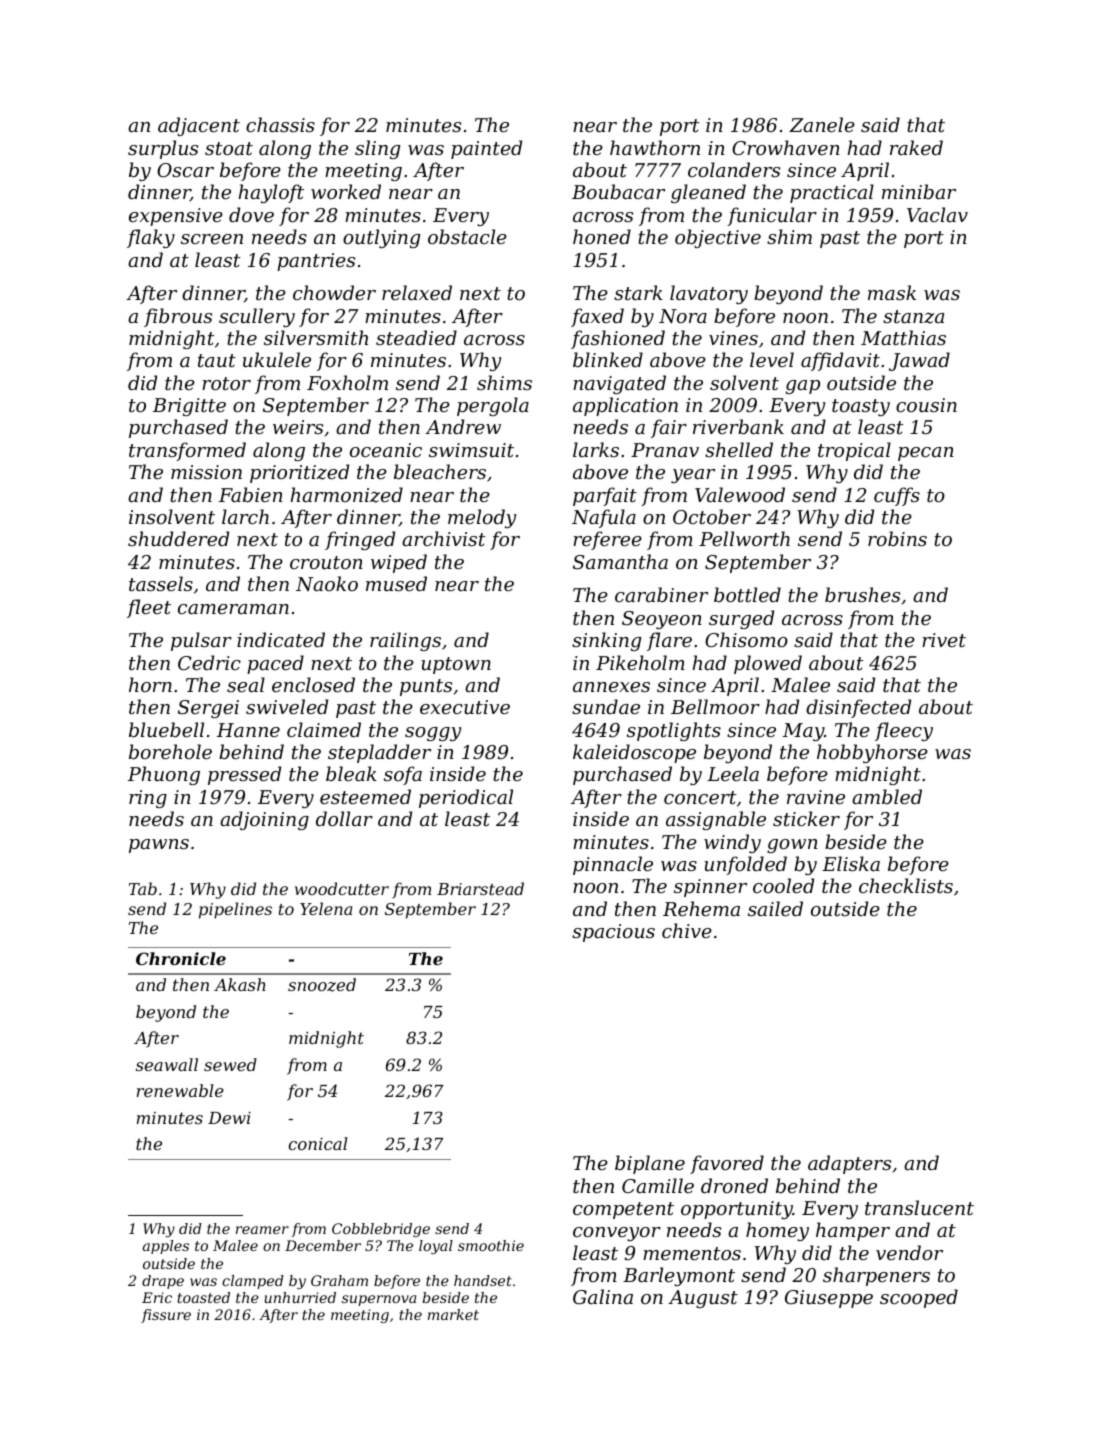  Describe the element at coordinates (166, 1316) in the screenshot. I see `fissure` at that location.
